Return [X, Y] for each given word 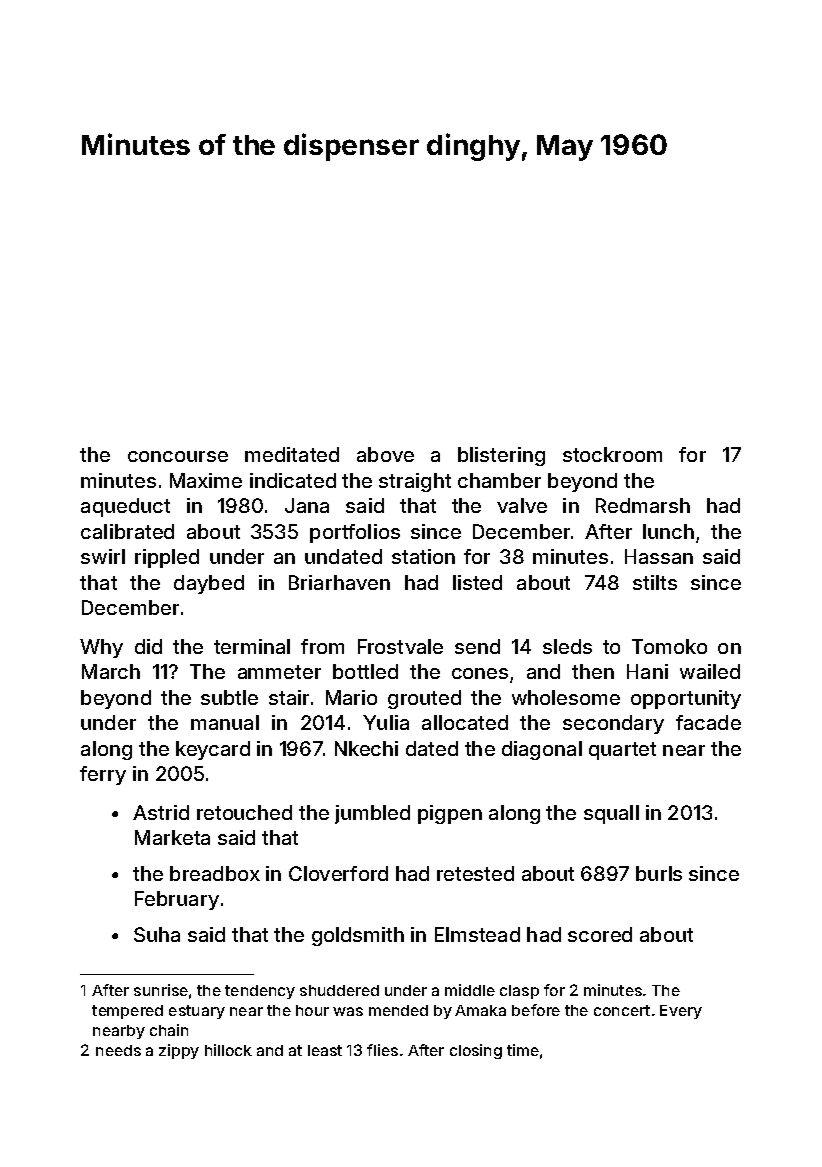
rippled [167, 558]
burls [659, 873]
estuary [197, 1012]
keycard [213, 750]
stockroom [612, 454]
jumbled [372, 814]
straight [415, 482]
